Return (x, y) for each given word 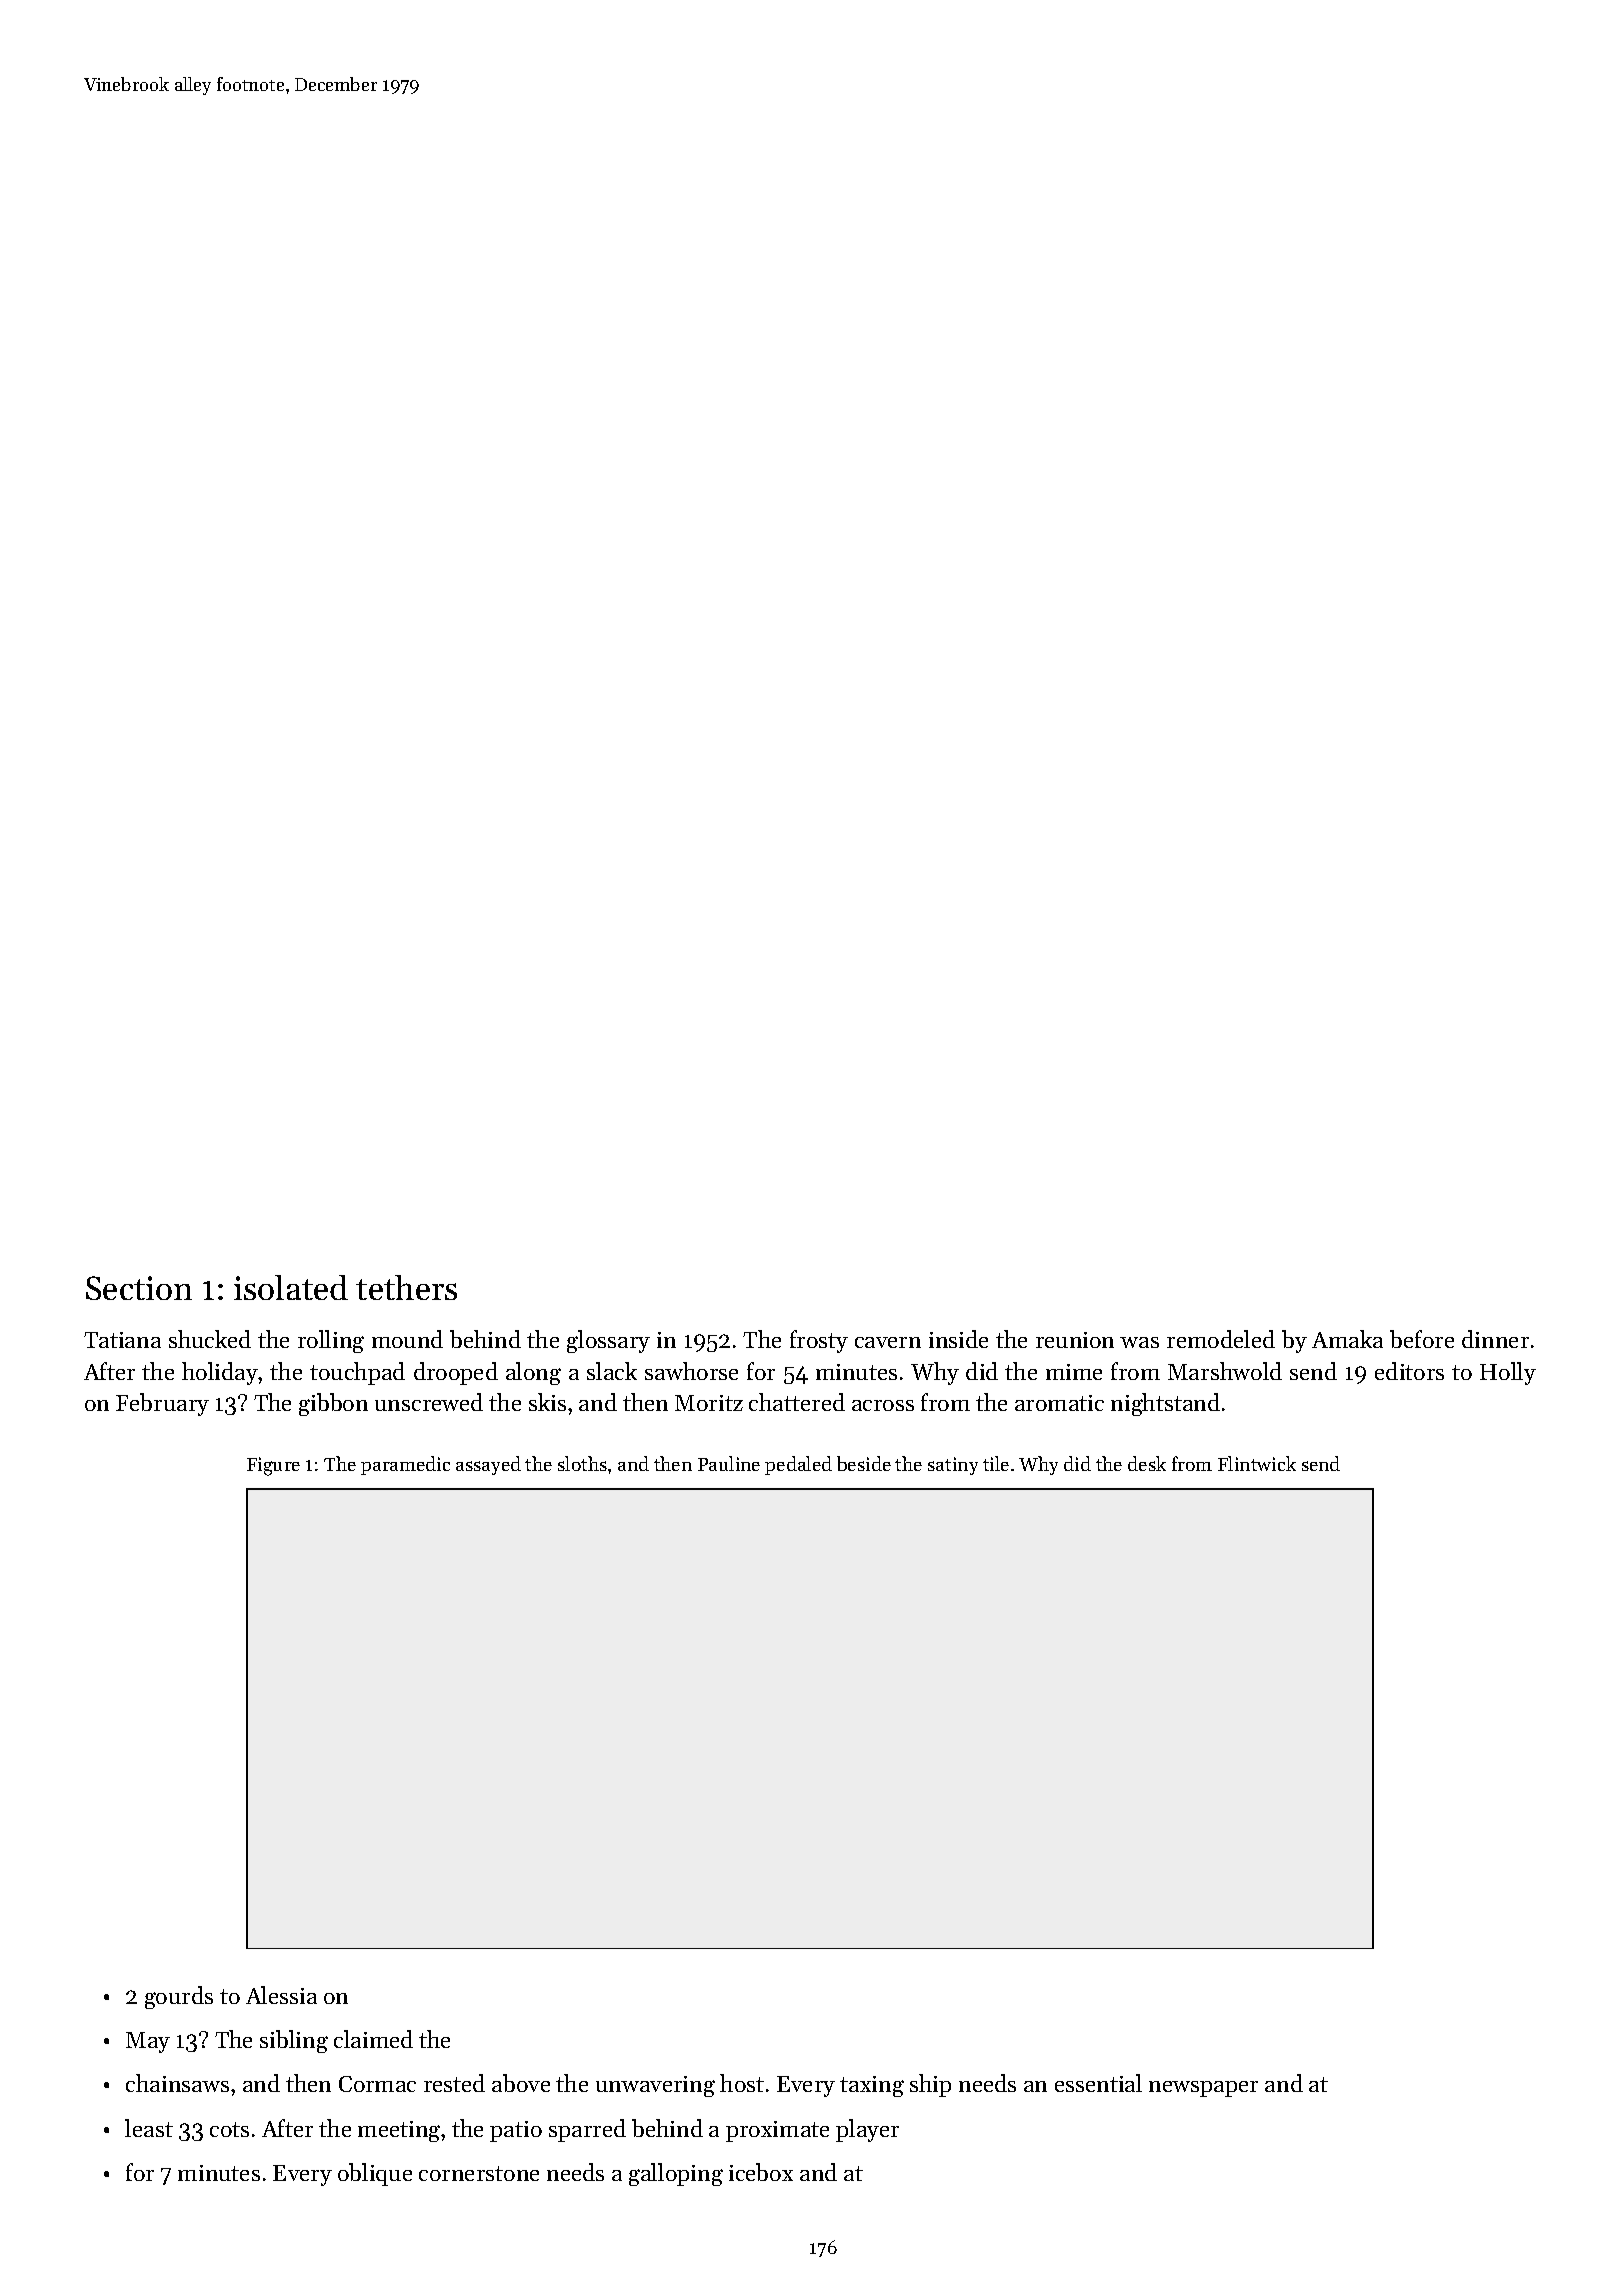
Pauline (729, 1463)
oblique (375, 2174)
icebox (761, 2172)
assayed (488, 1465)
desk (1147, 1463)
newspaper (1203, 2089)
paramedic (405, 1465)
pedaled (798, 1465)
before (1422, 1339)
